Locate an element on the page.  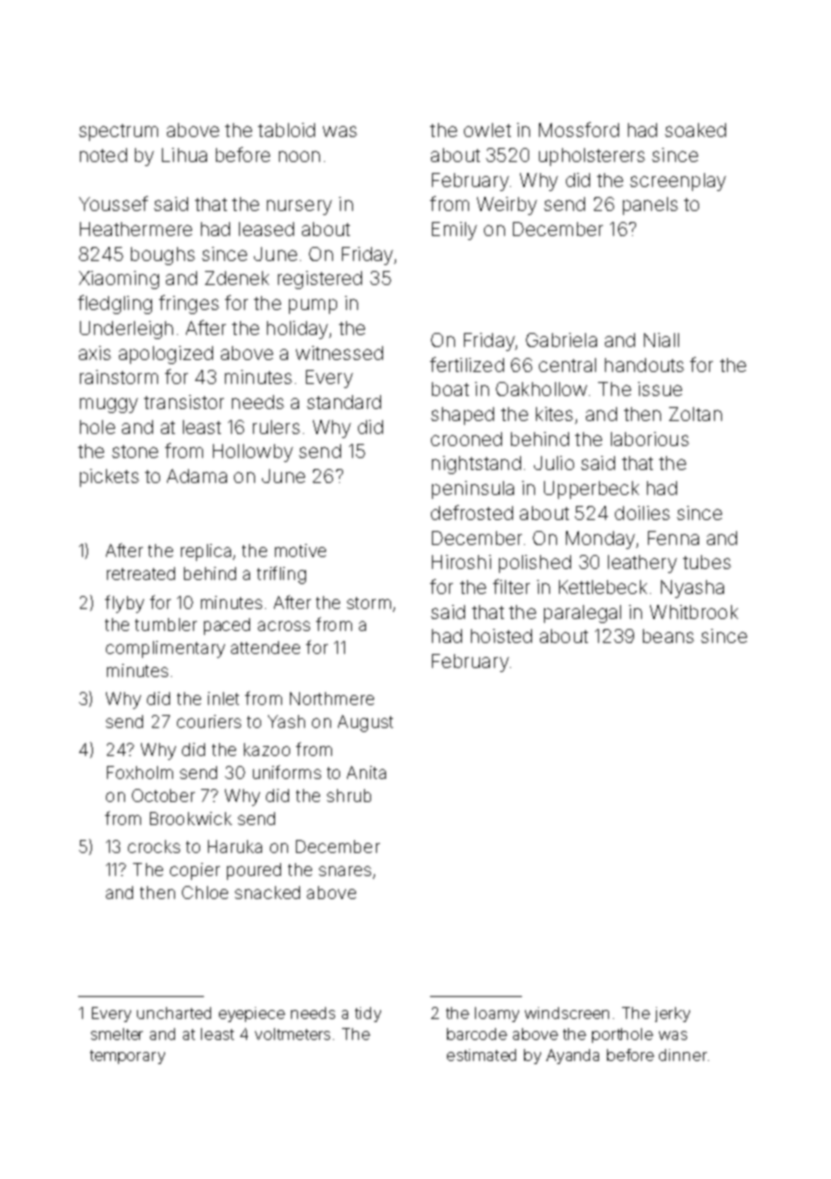
Gabriela is located at coordinates (561, 340).
